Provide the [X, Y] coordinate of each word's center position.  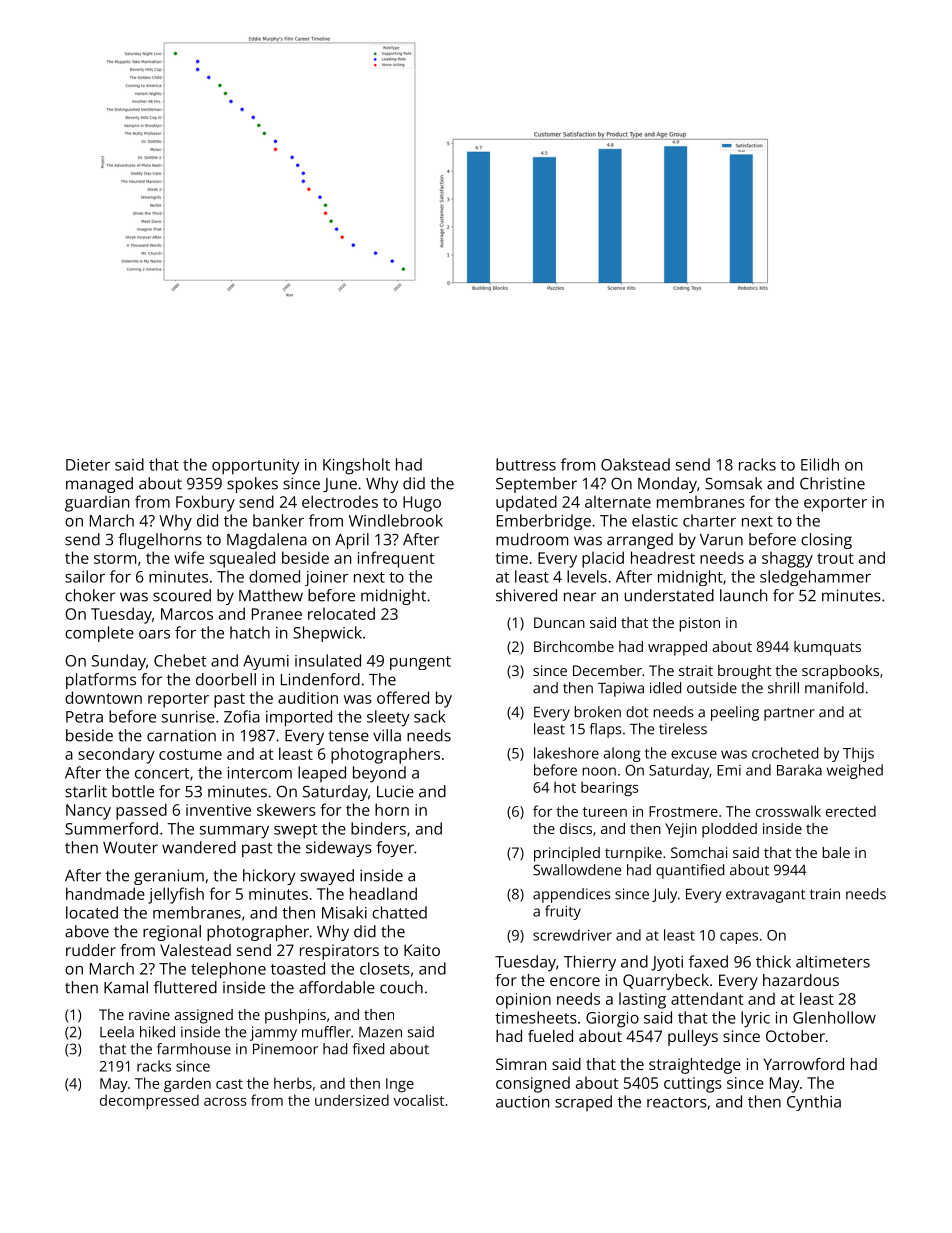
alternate [618, 502]
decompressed [149, 1102]
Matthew [271, 595]
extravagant [766, 896]
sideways [339, 849]
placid [603, 559]
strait [696, 670]
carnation [181, 735]
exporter [835, 504]
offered [403, 697]
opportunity [256, 467]
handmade [105, 893]
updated [526, 503]
